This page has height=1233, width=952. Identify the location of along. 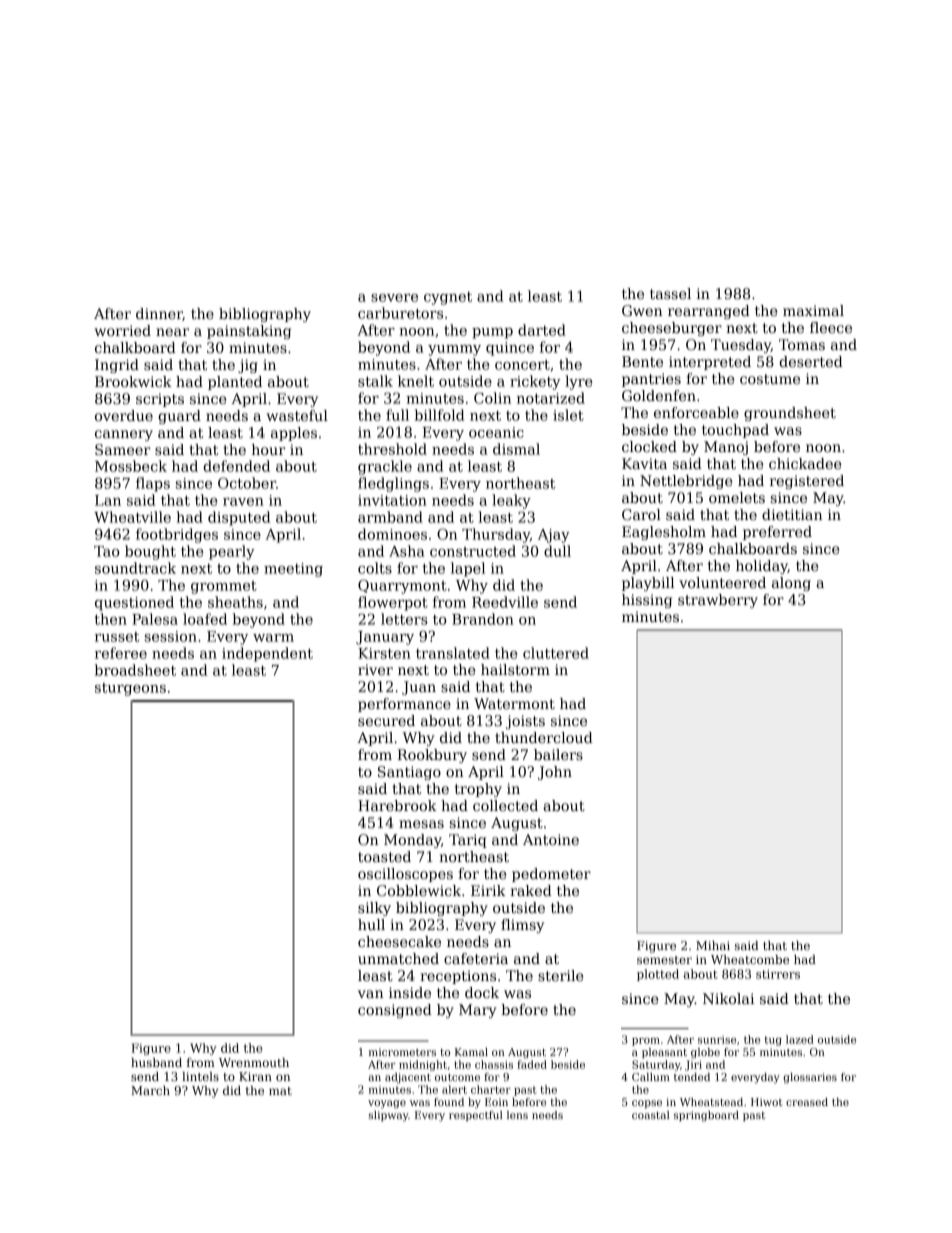
(791, 584).
